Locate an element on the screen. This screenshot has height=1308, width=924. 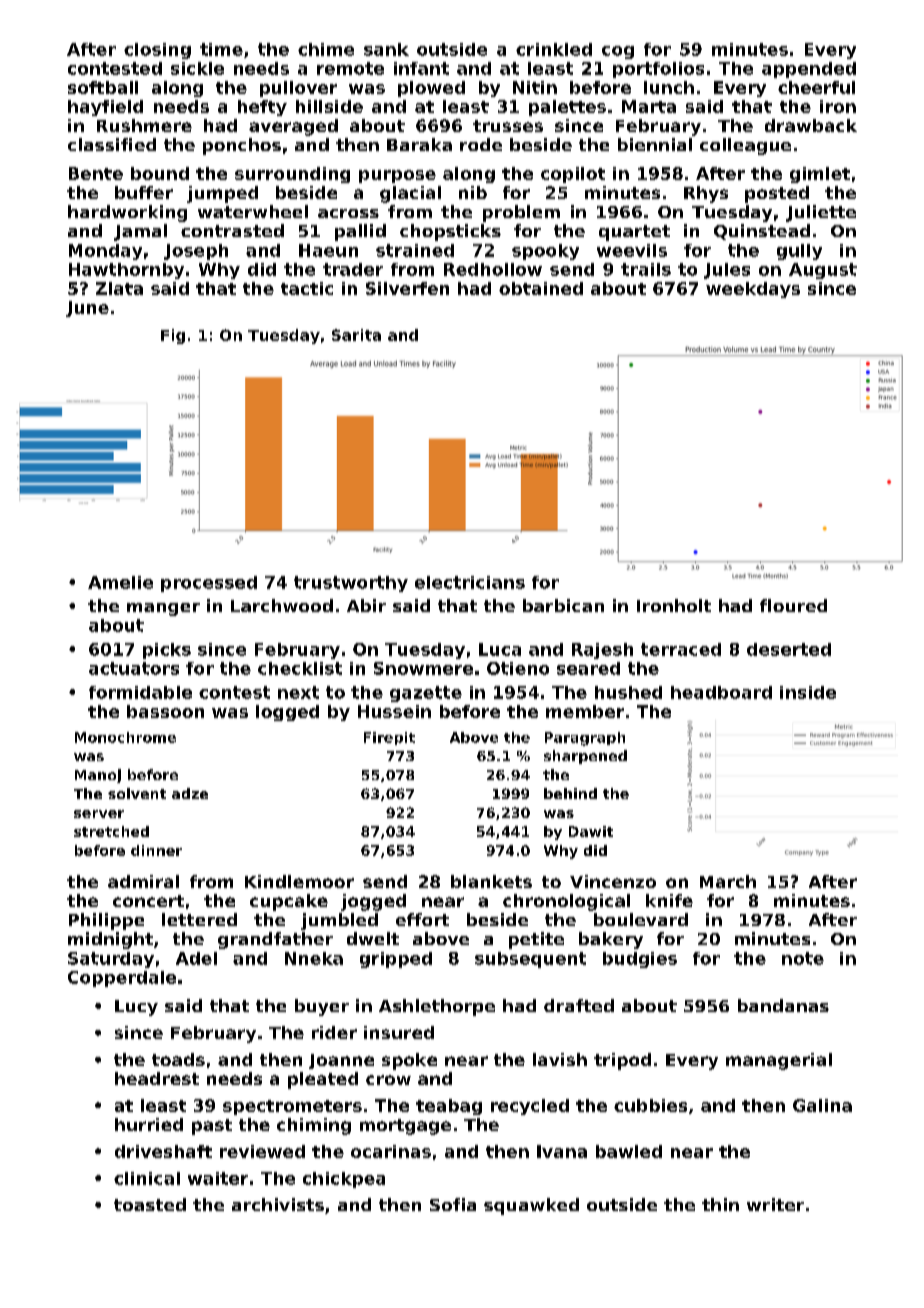
closing is located at coordinates (157, 51).
